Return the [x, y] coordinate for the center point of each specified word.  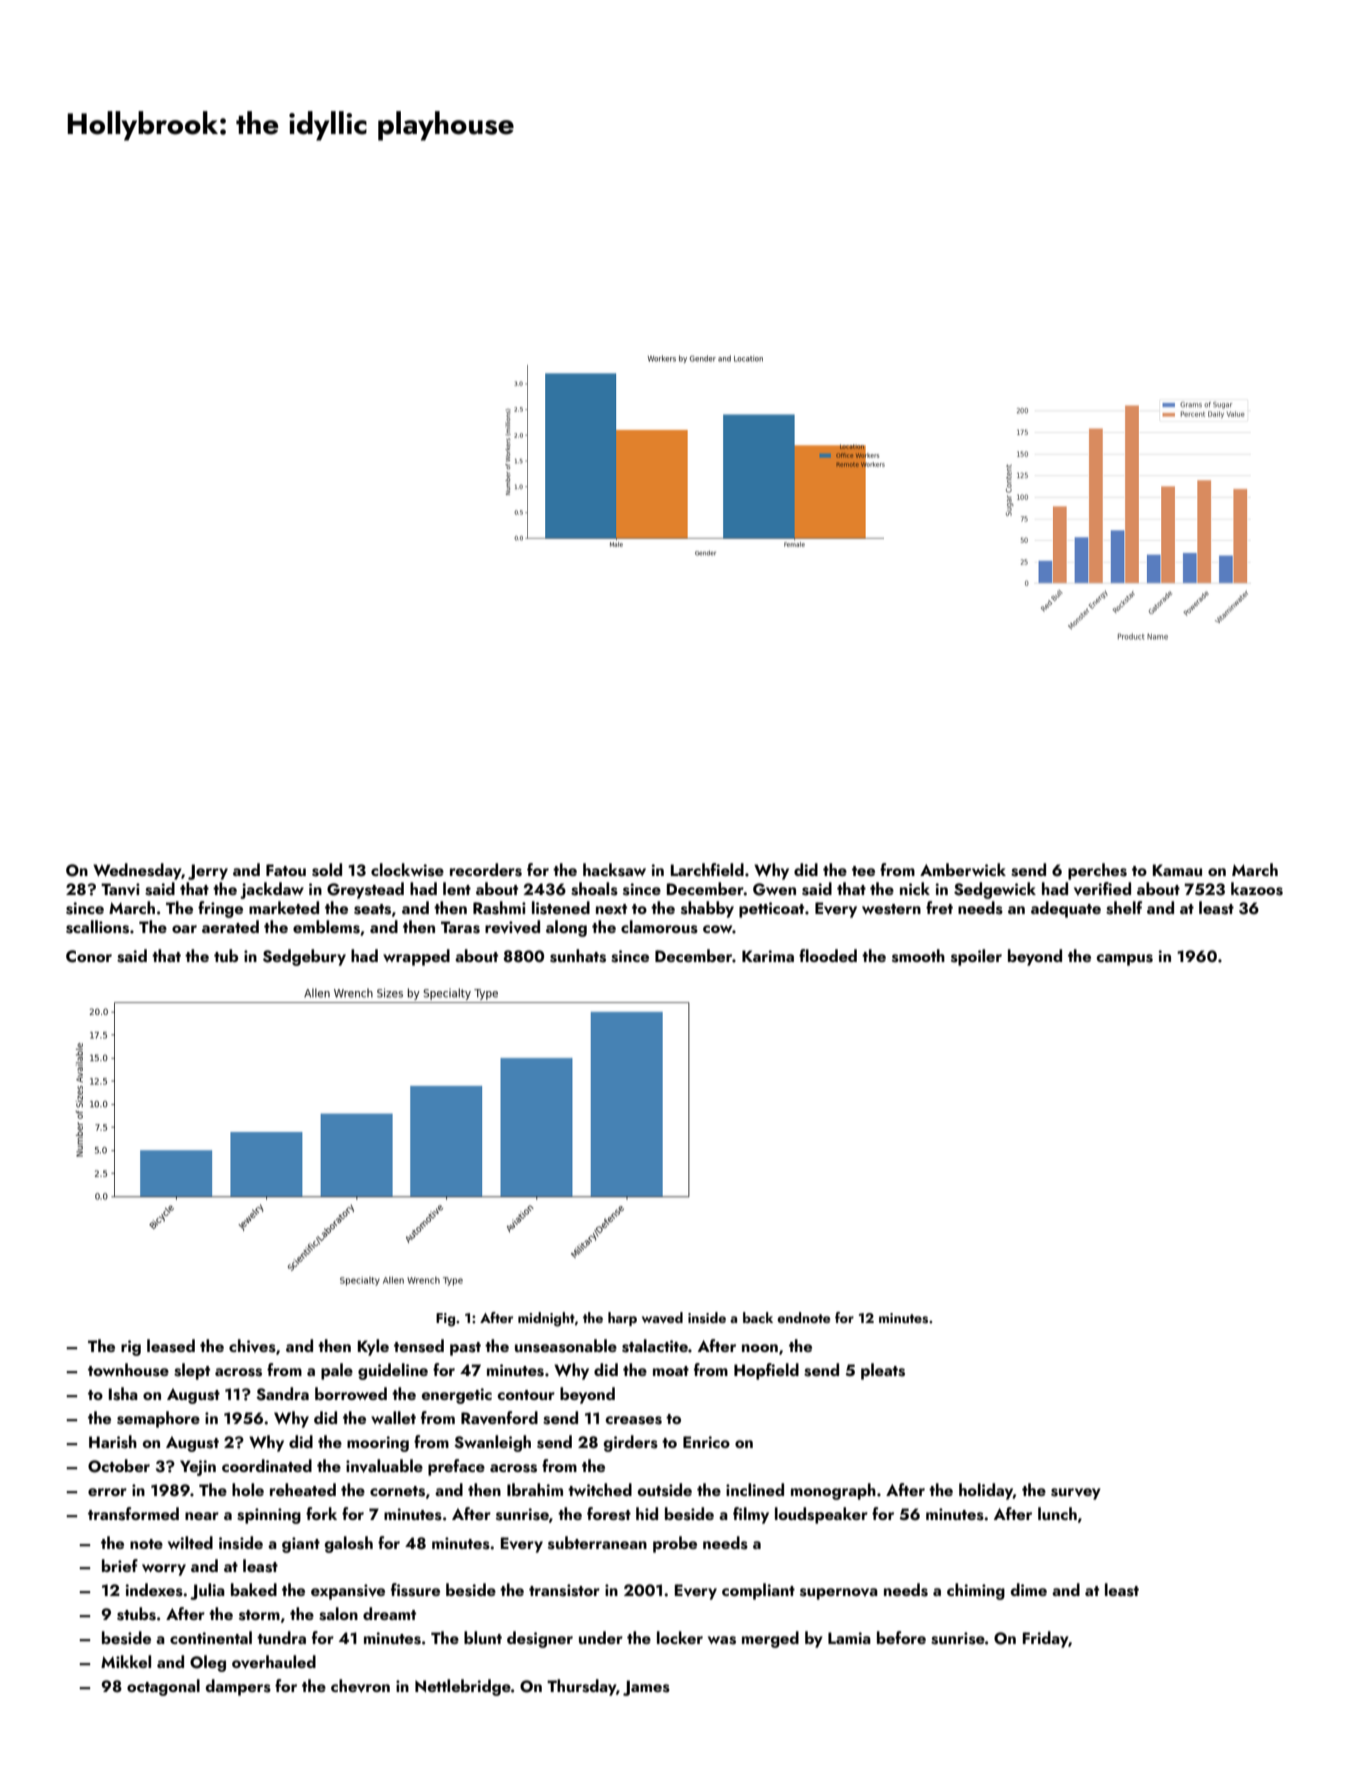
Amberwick [963, 869]
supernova [839, 1594]
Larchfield [707, 869]
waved [662, 1318]
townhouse [128, 1370]
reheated [303, 1489]
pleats [883, 1371]
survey [1076, 1494]
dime [1029, 1589]
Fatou [286, 870]
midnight [546, 1319]
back [758, 1317]
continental [211, 1637]
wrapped [416, 957]
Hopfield [766, 1371]
